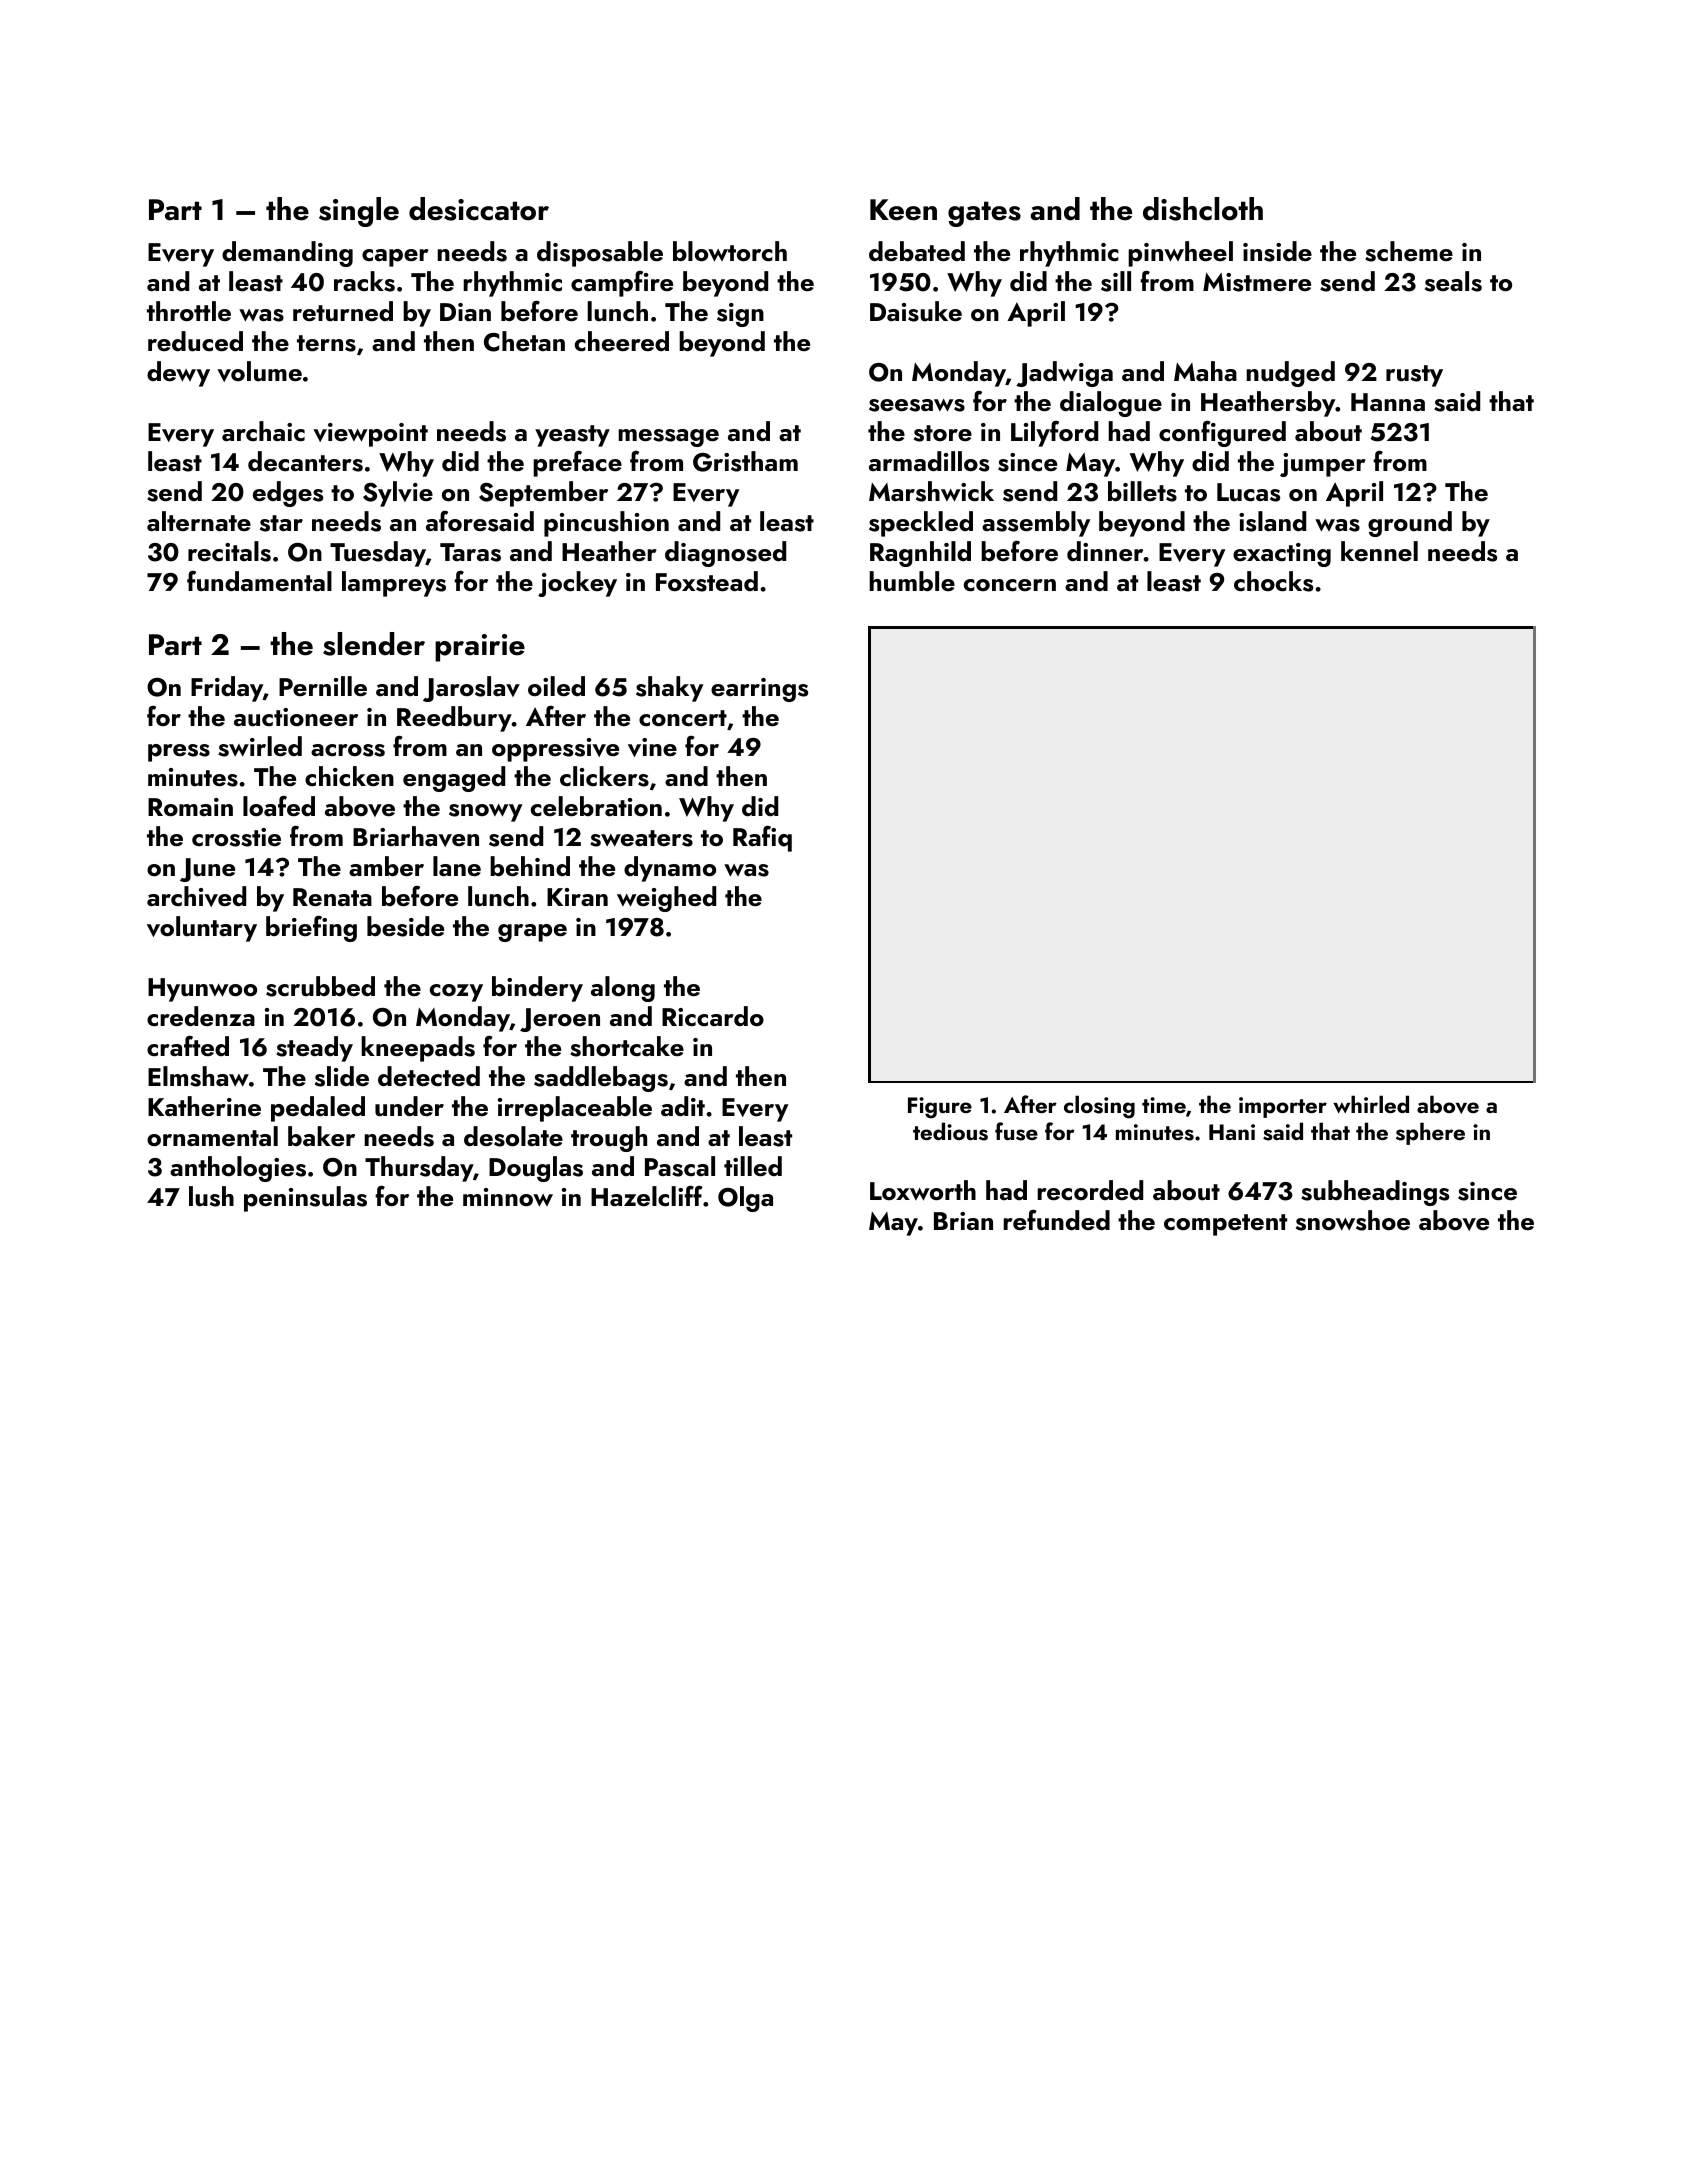  I want to click on ground, so click(1410, 524).
